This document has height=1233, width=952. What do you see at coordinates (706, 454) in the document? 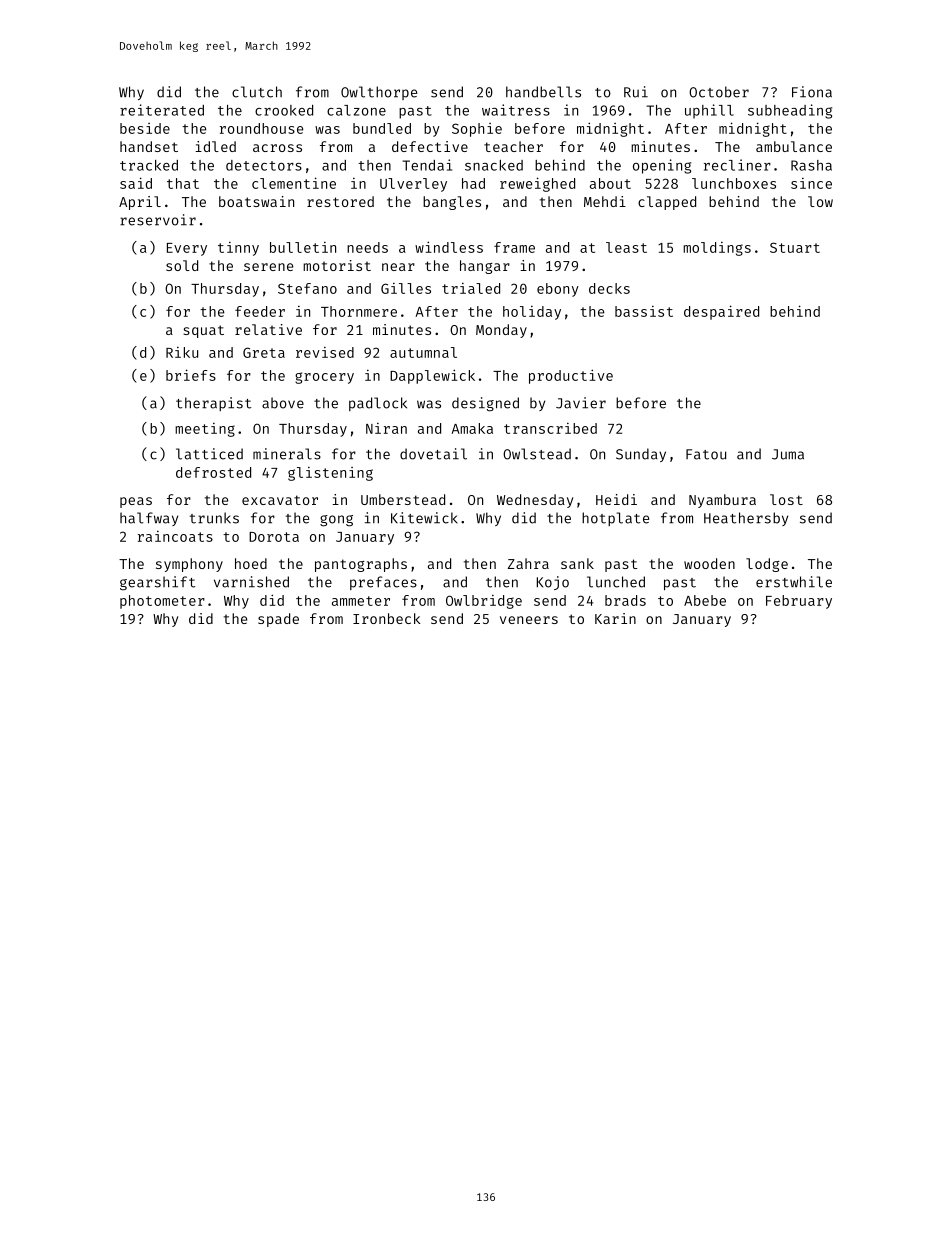
I see `Fatou` at bounding box center [706, 454].
